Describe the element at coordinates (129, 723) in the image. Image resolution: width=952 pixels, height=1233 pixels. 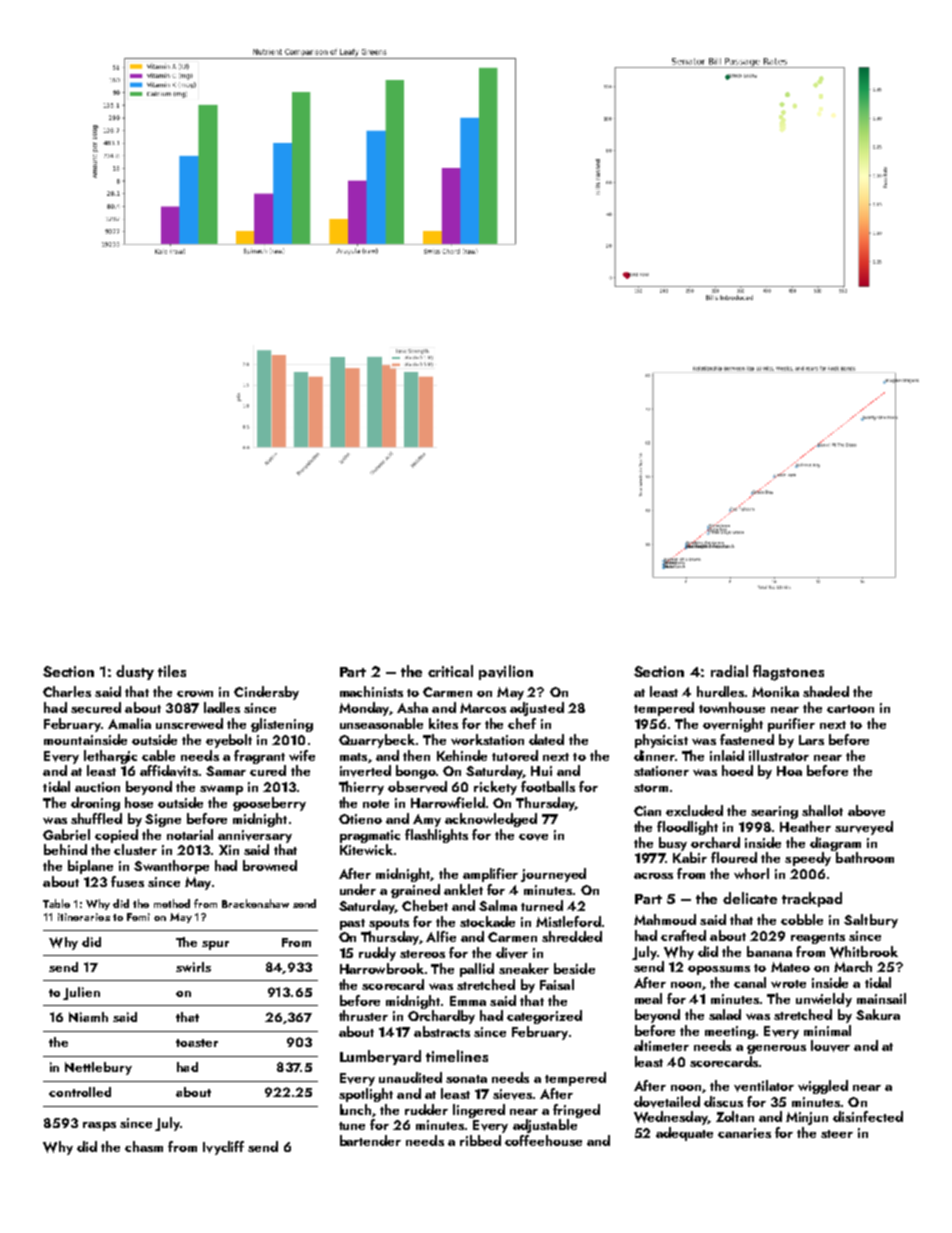
I see `Amalia` at that location.
